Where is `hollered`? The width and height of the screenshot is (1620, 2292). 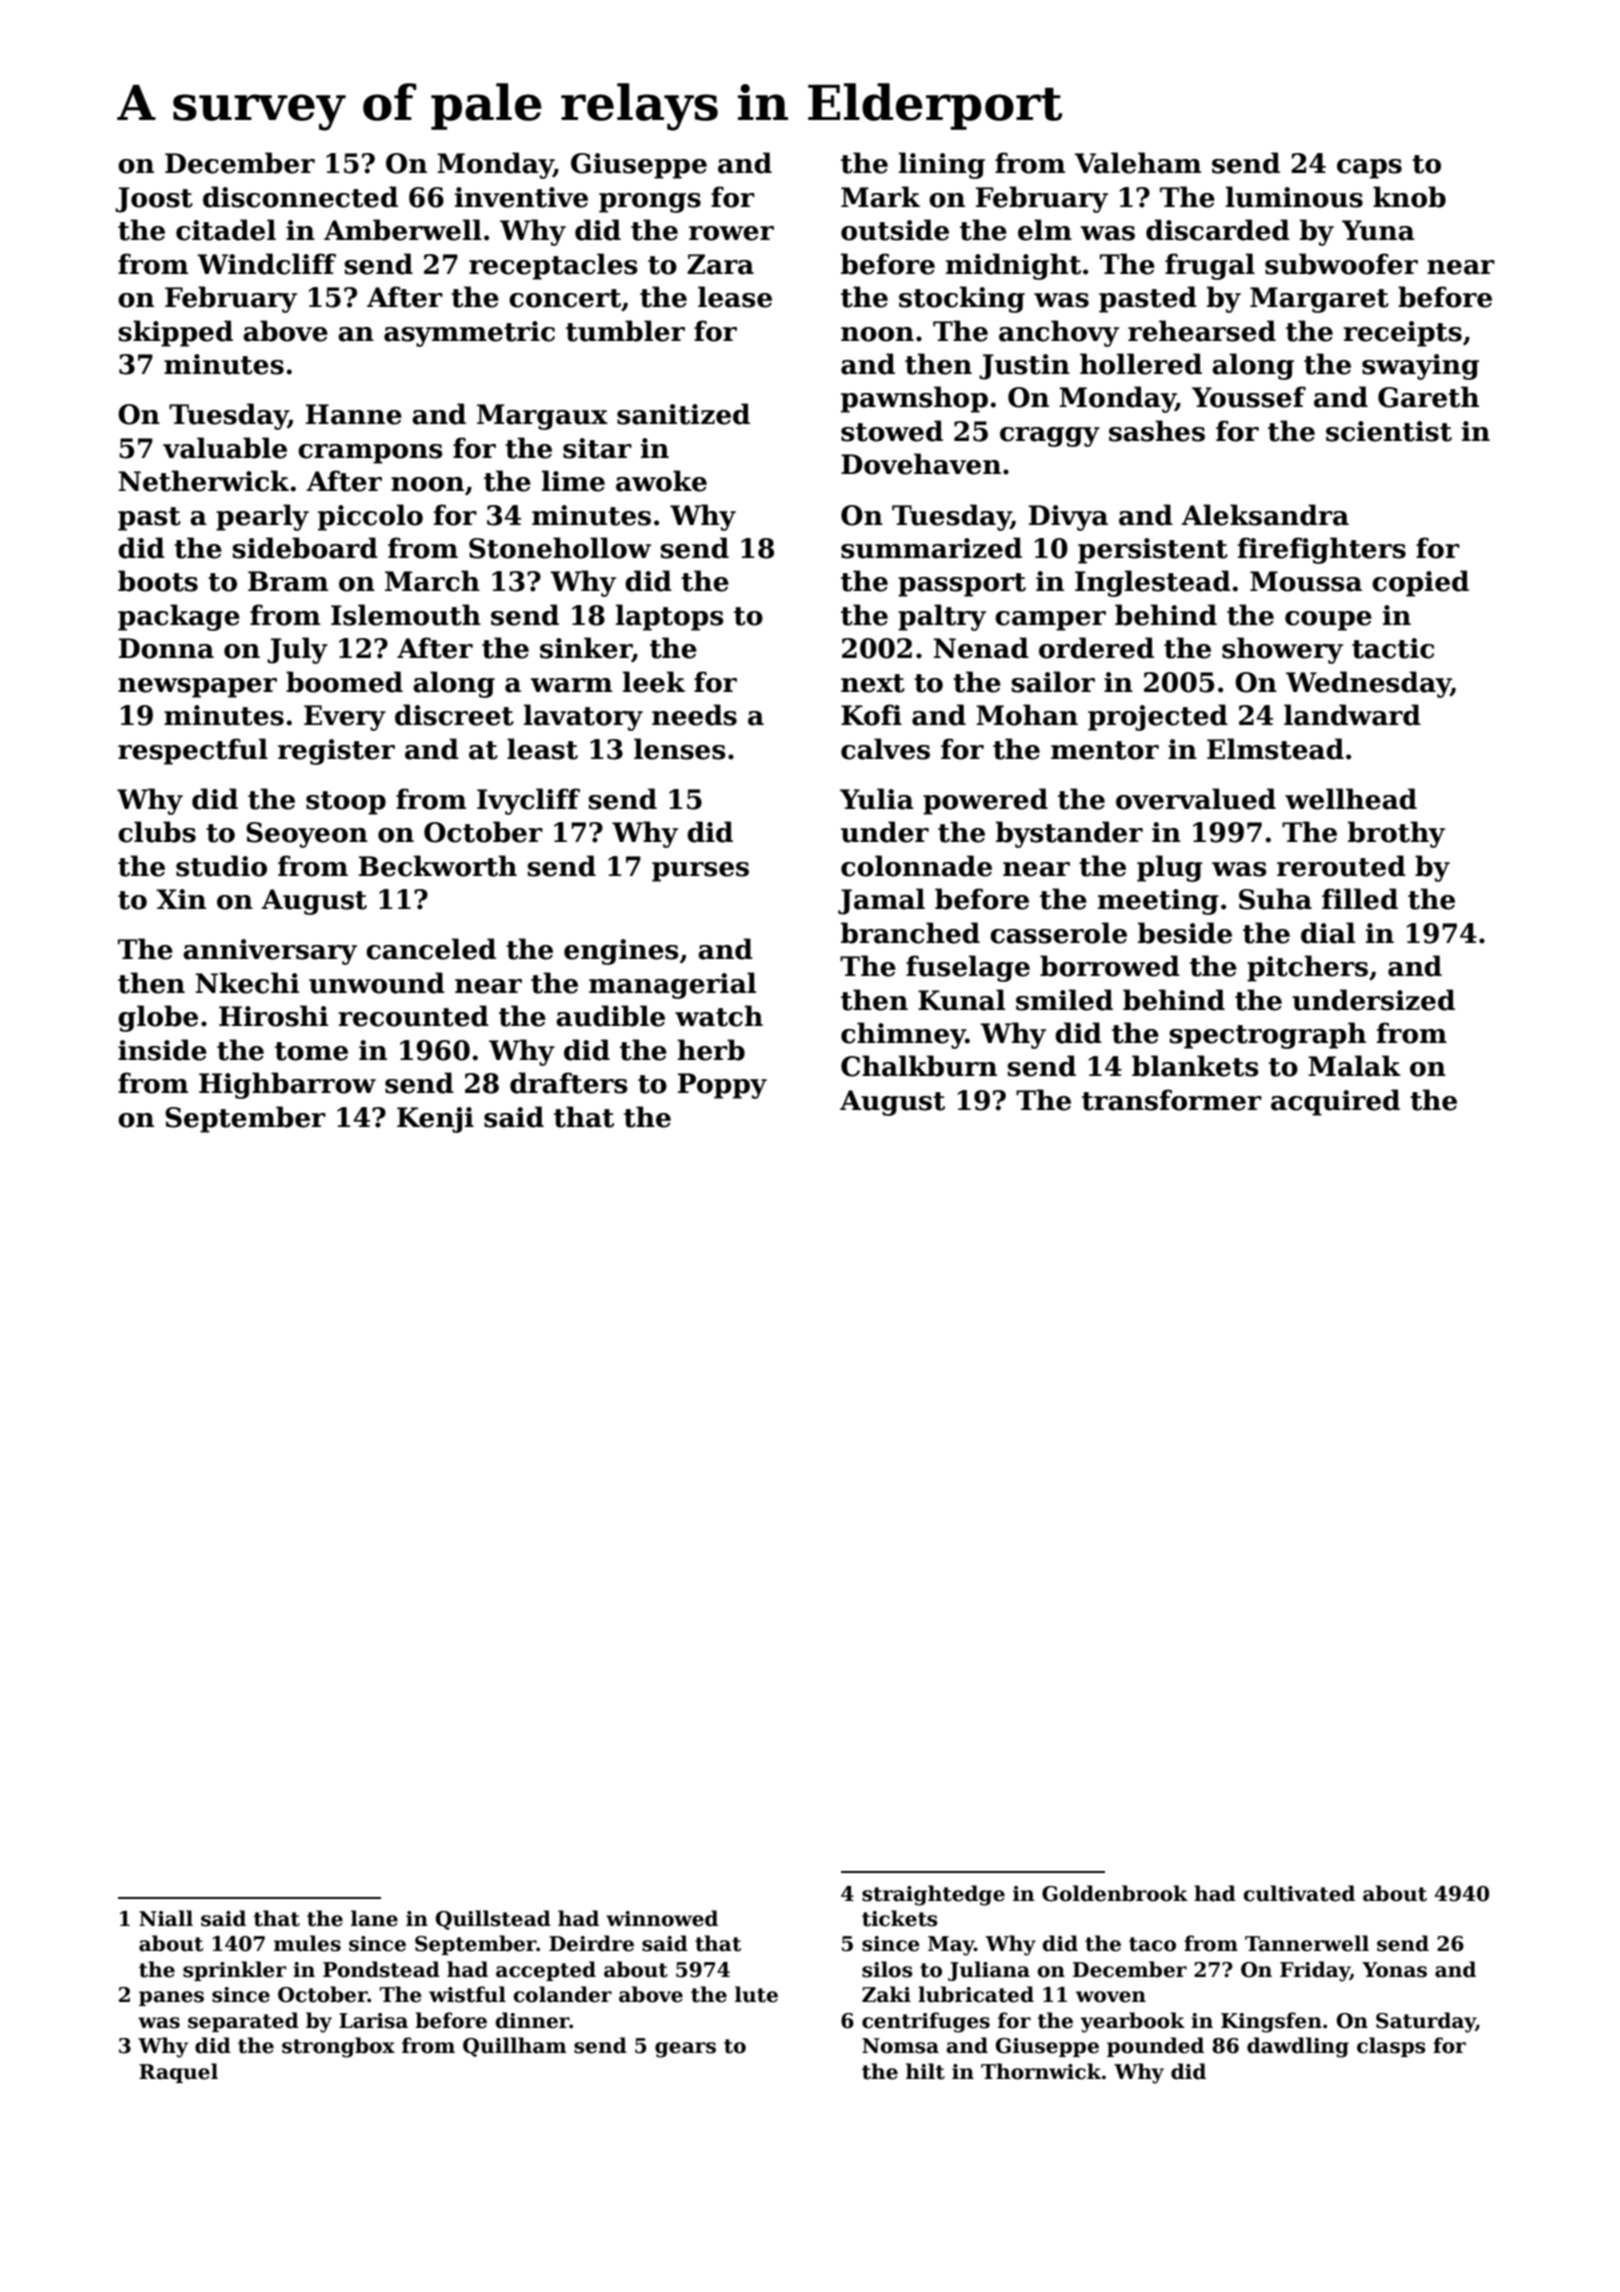
hollered is located at coordinates (1141, 364).
